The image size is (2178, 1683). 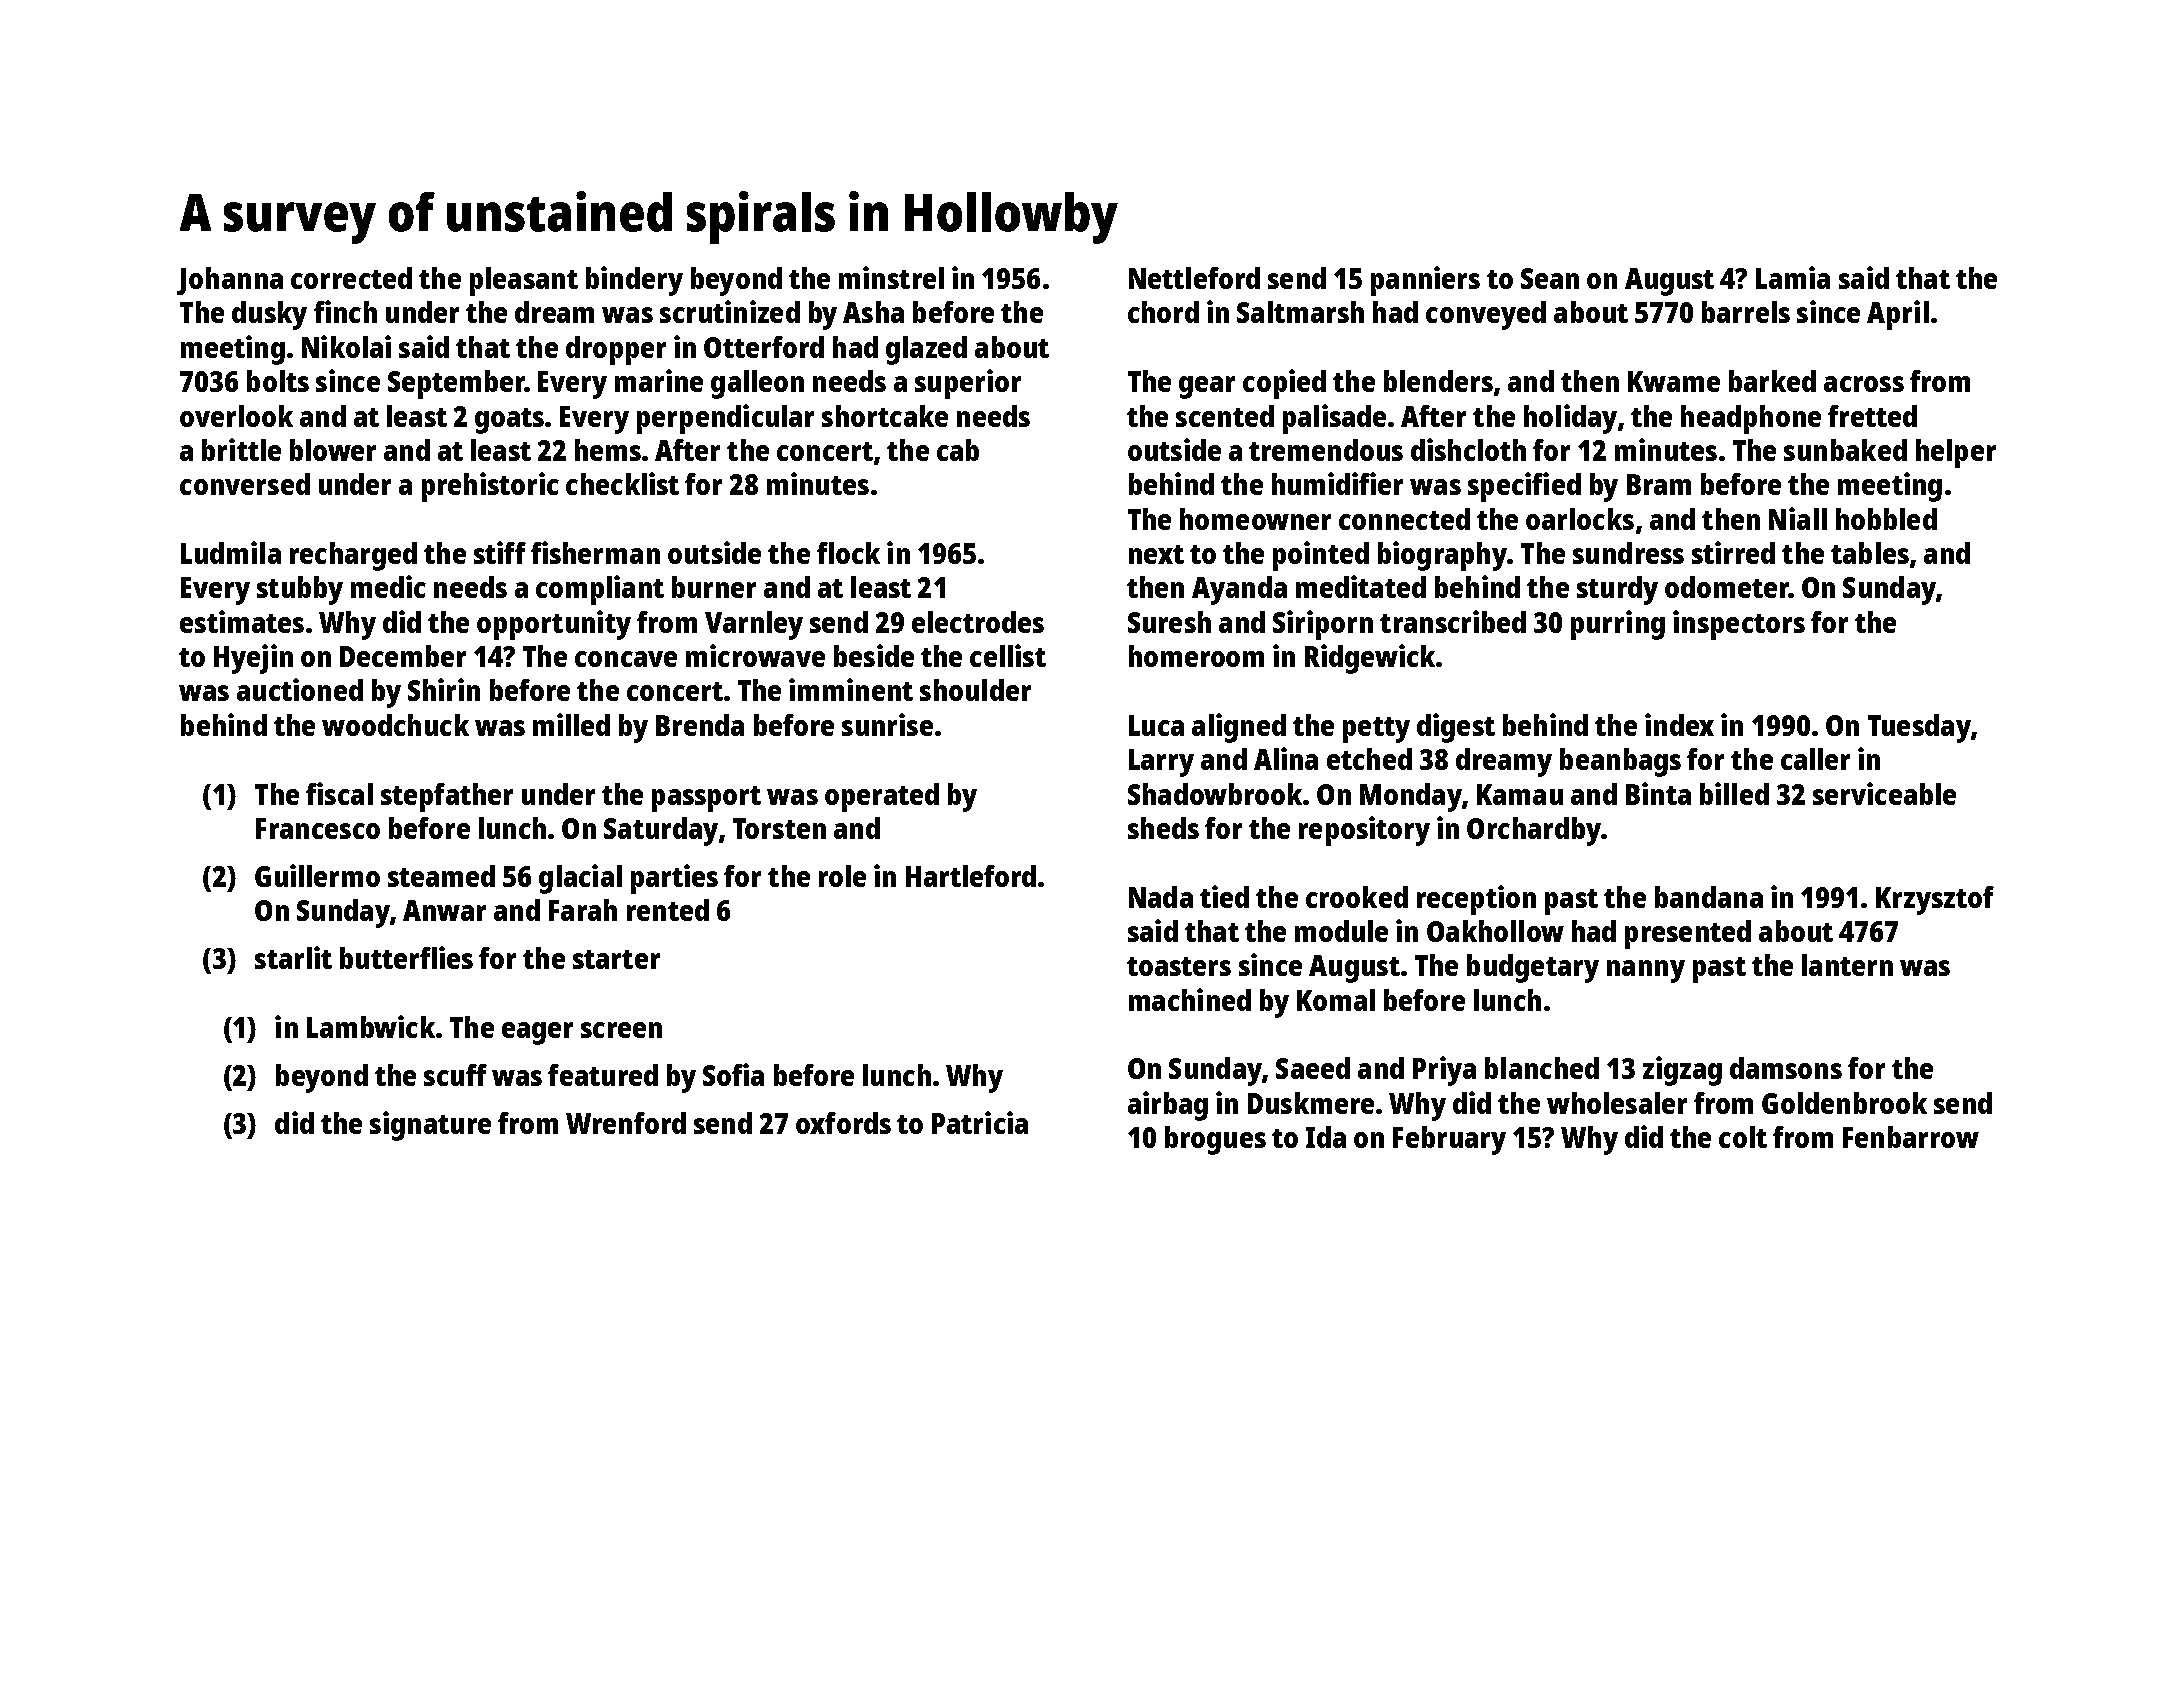 What do you see at coordinates (524, 281) in the screenshot?
I see `pleasant` at bounding box center [524, 281].
